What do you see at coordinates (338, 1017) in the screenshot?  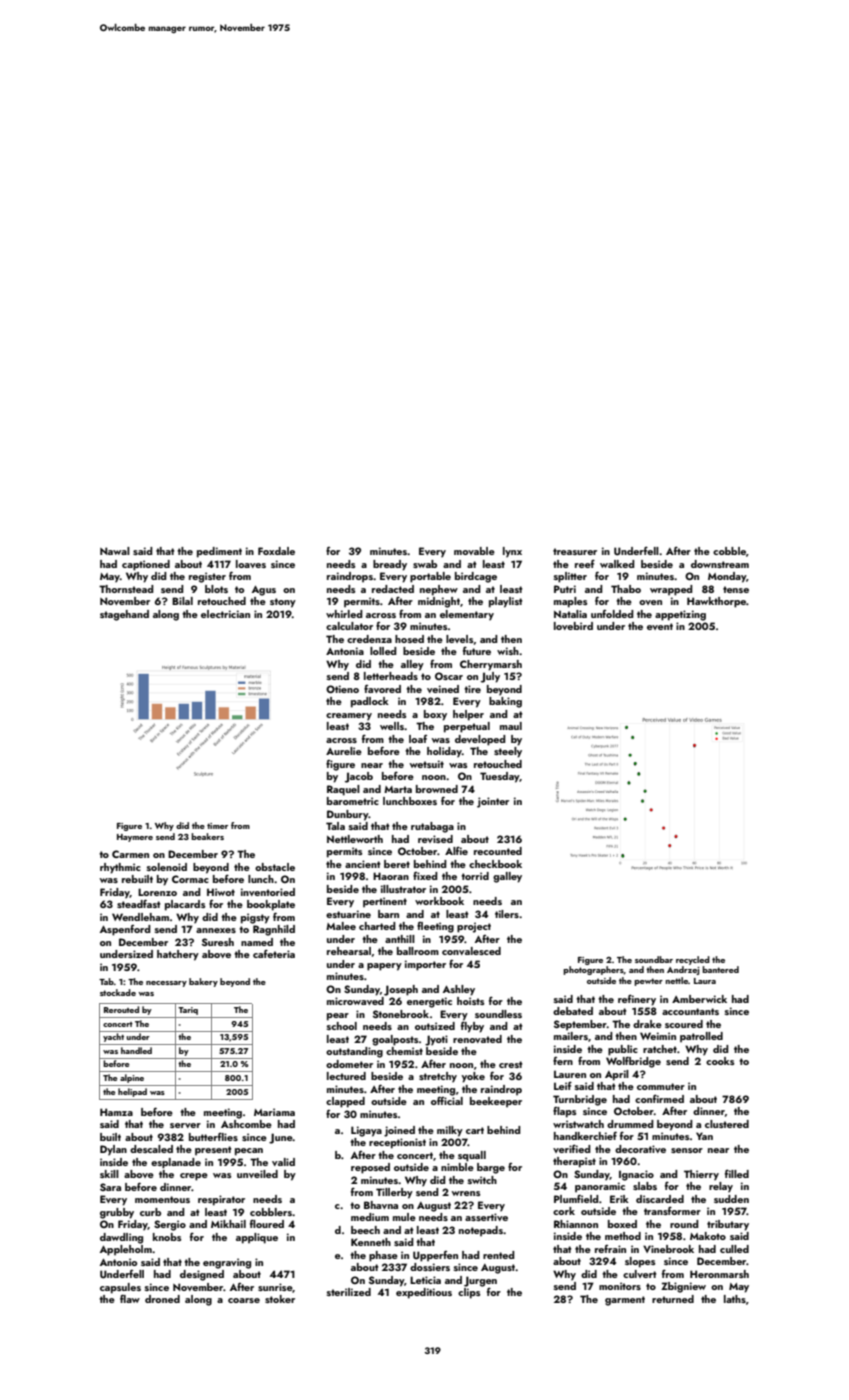 I see `pear` at bounding box center [338, 1017].
